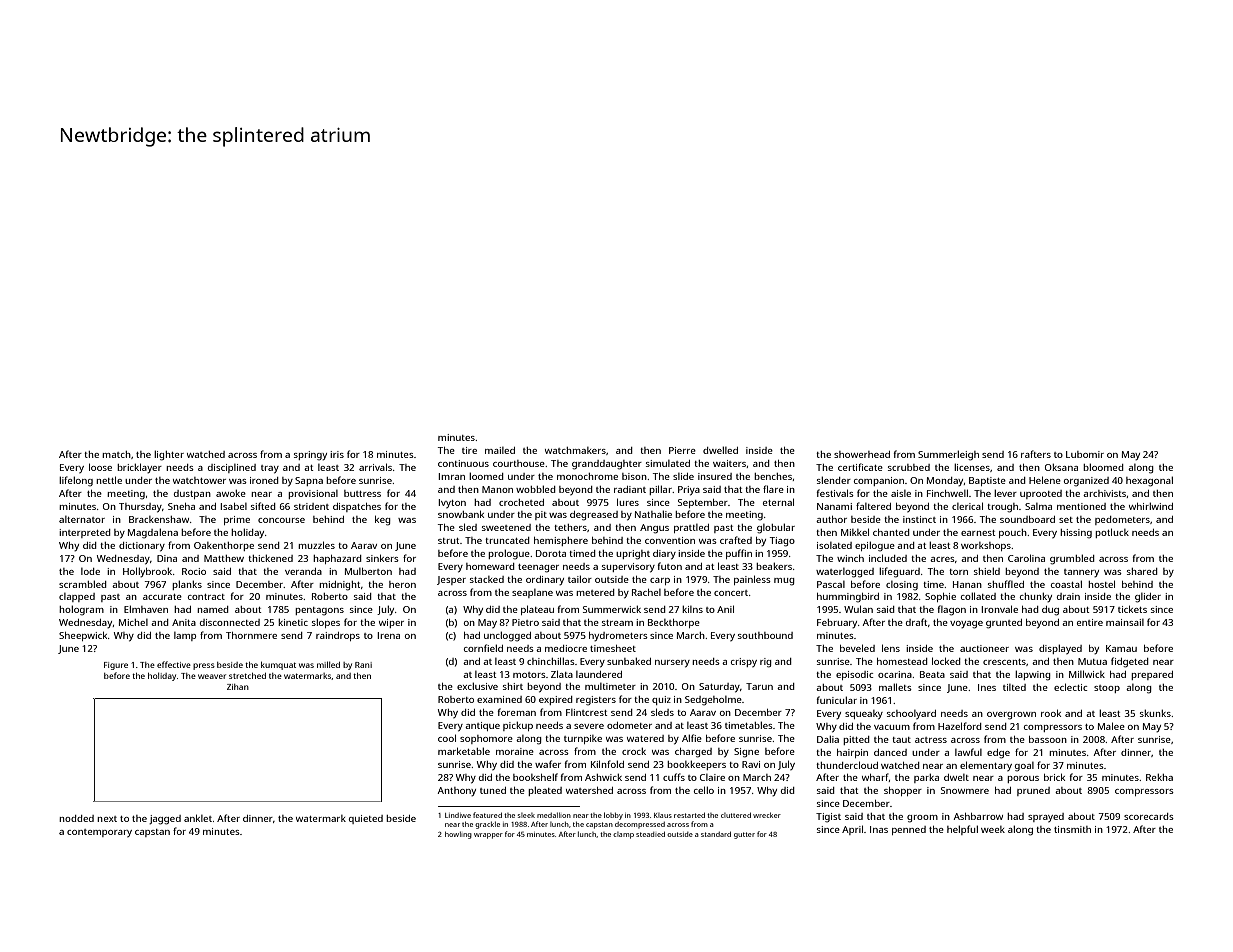 Image resolution: width=1233 pixels, height=952 pixels. What do you see at coordinates (116, 454) in the page?
I see `match` at bounding box center [116, 454].
